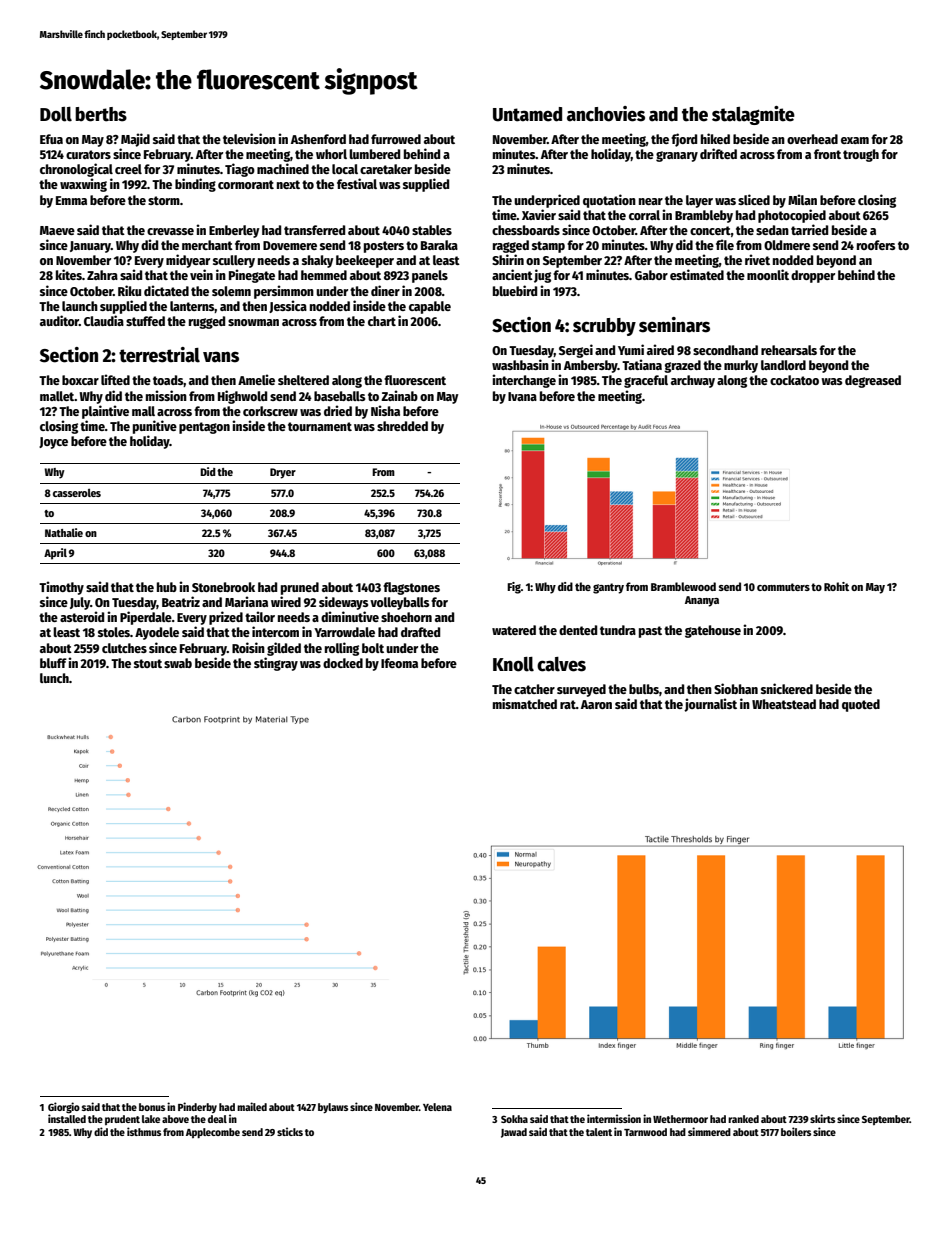 This screenshot has height=1233, width=952. I want to click on quoted, so click(861, 705).
